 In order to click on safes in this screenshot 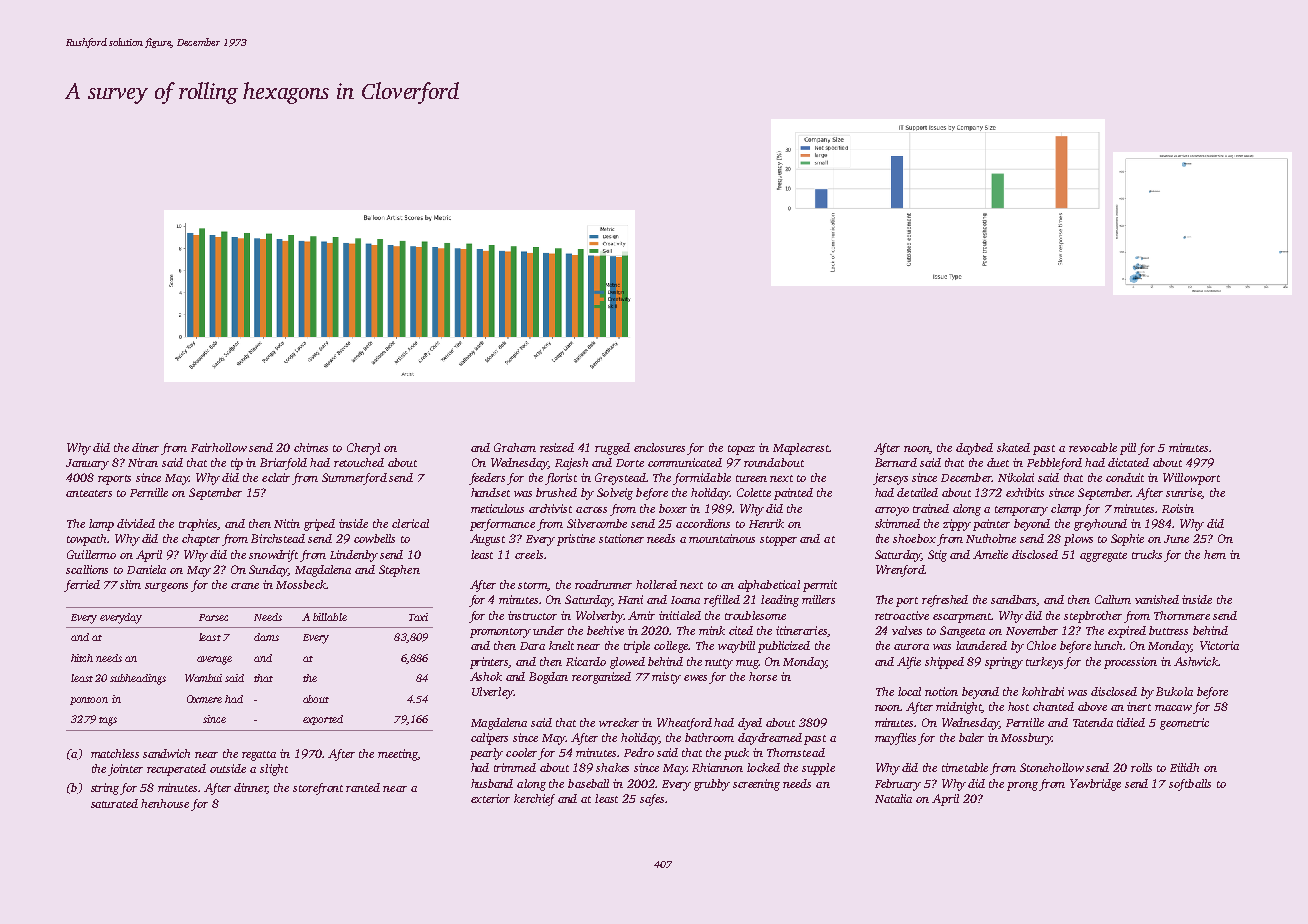, I will do `click(652, 800)`.
